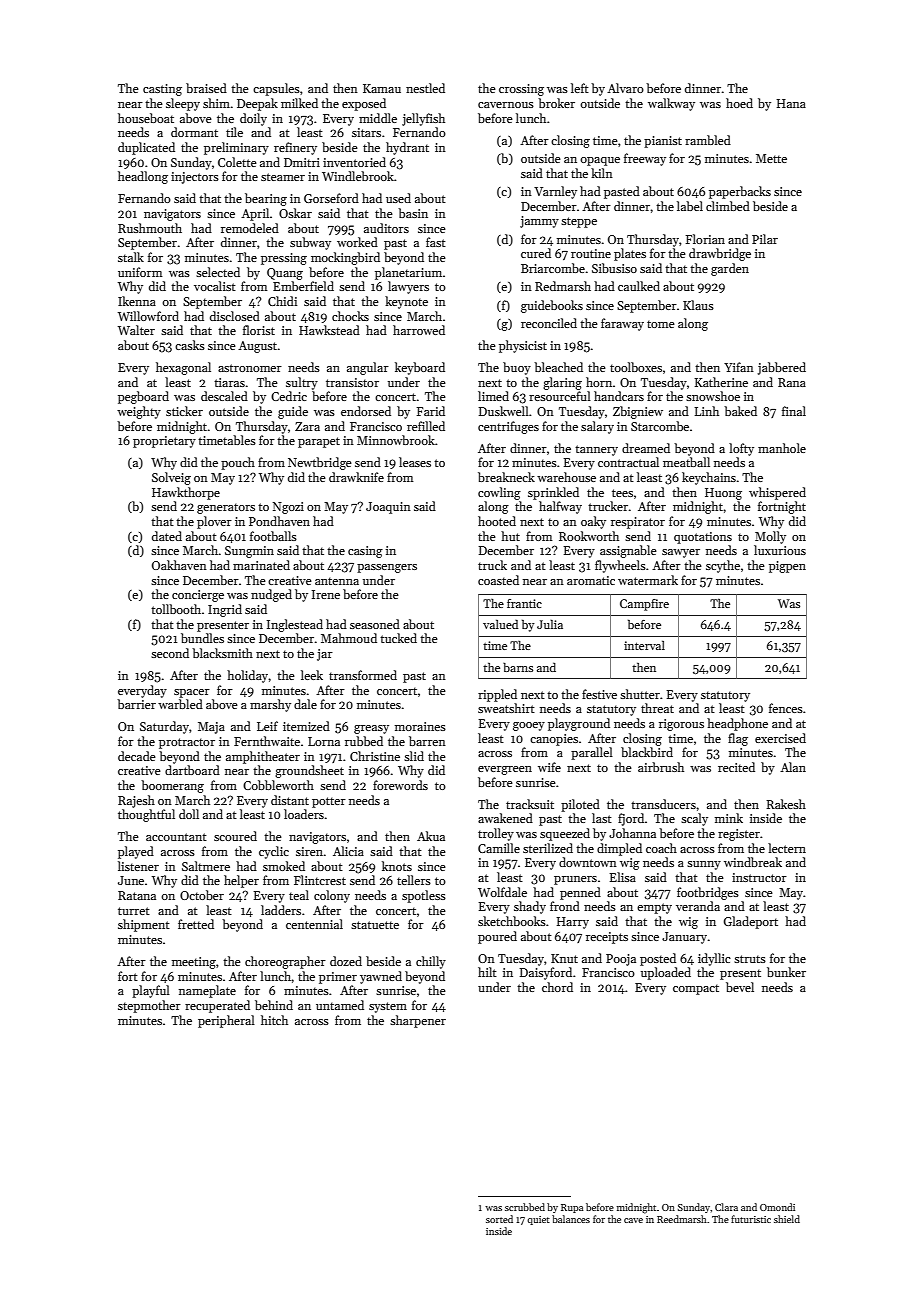 Image resolution: width=924 pixels, height=1308 pixels. Describe the element at coordinates (164, 442) in the image. I see `proprietary` at that location.
